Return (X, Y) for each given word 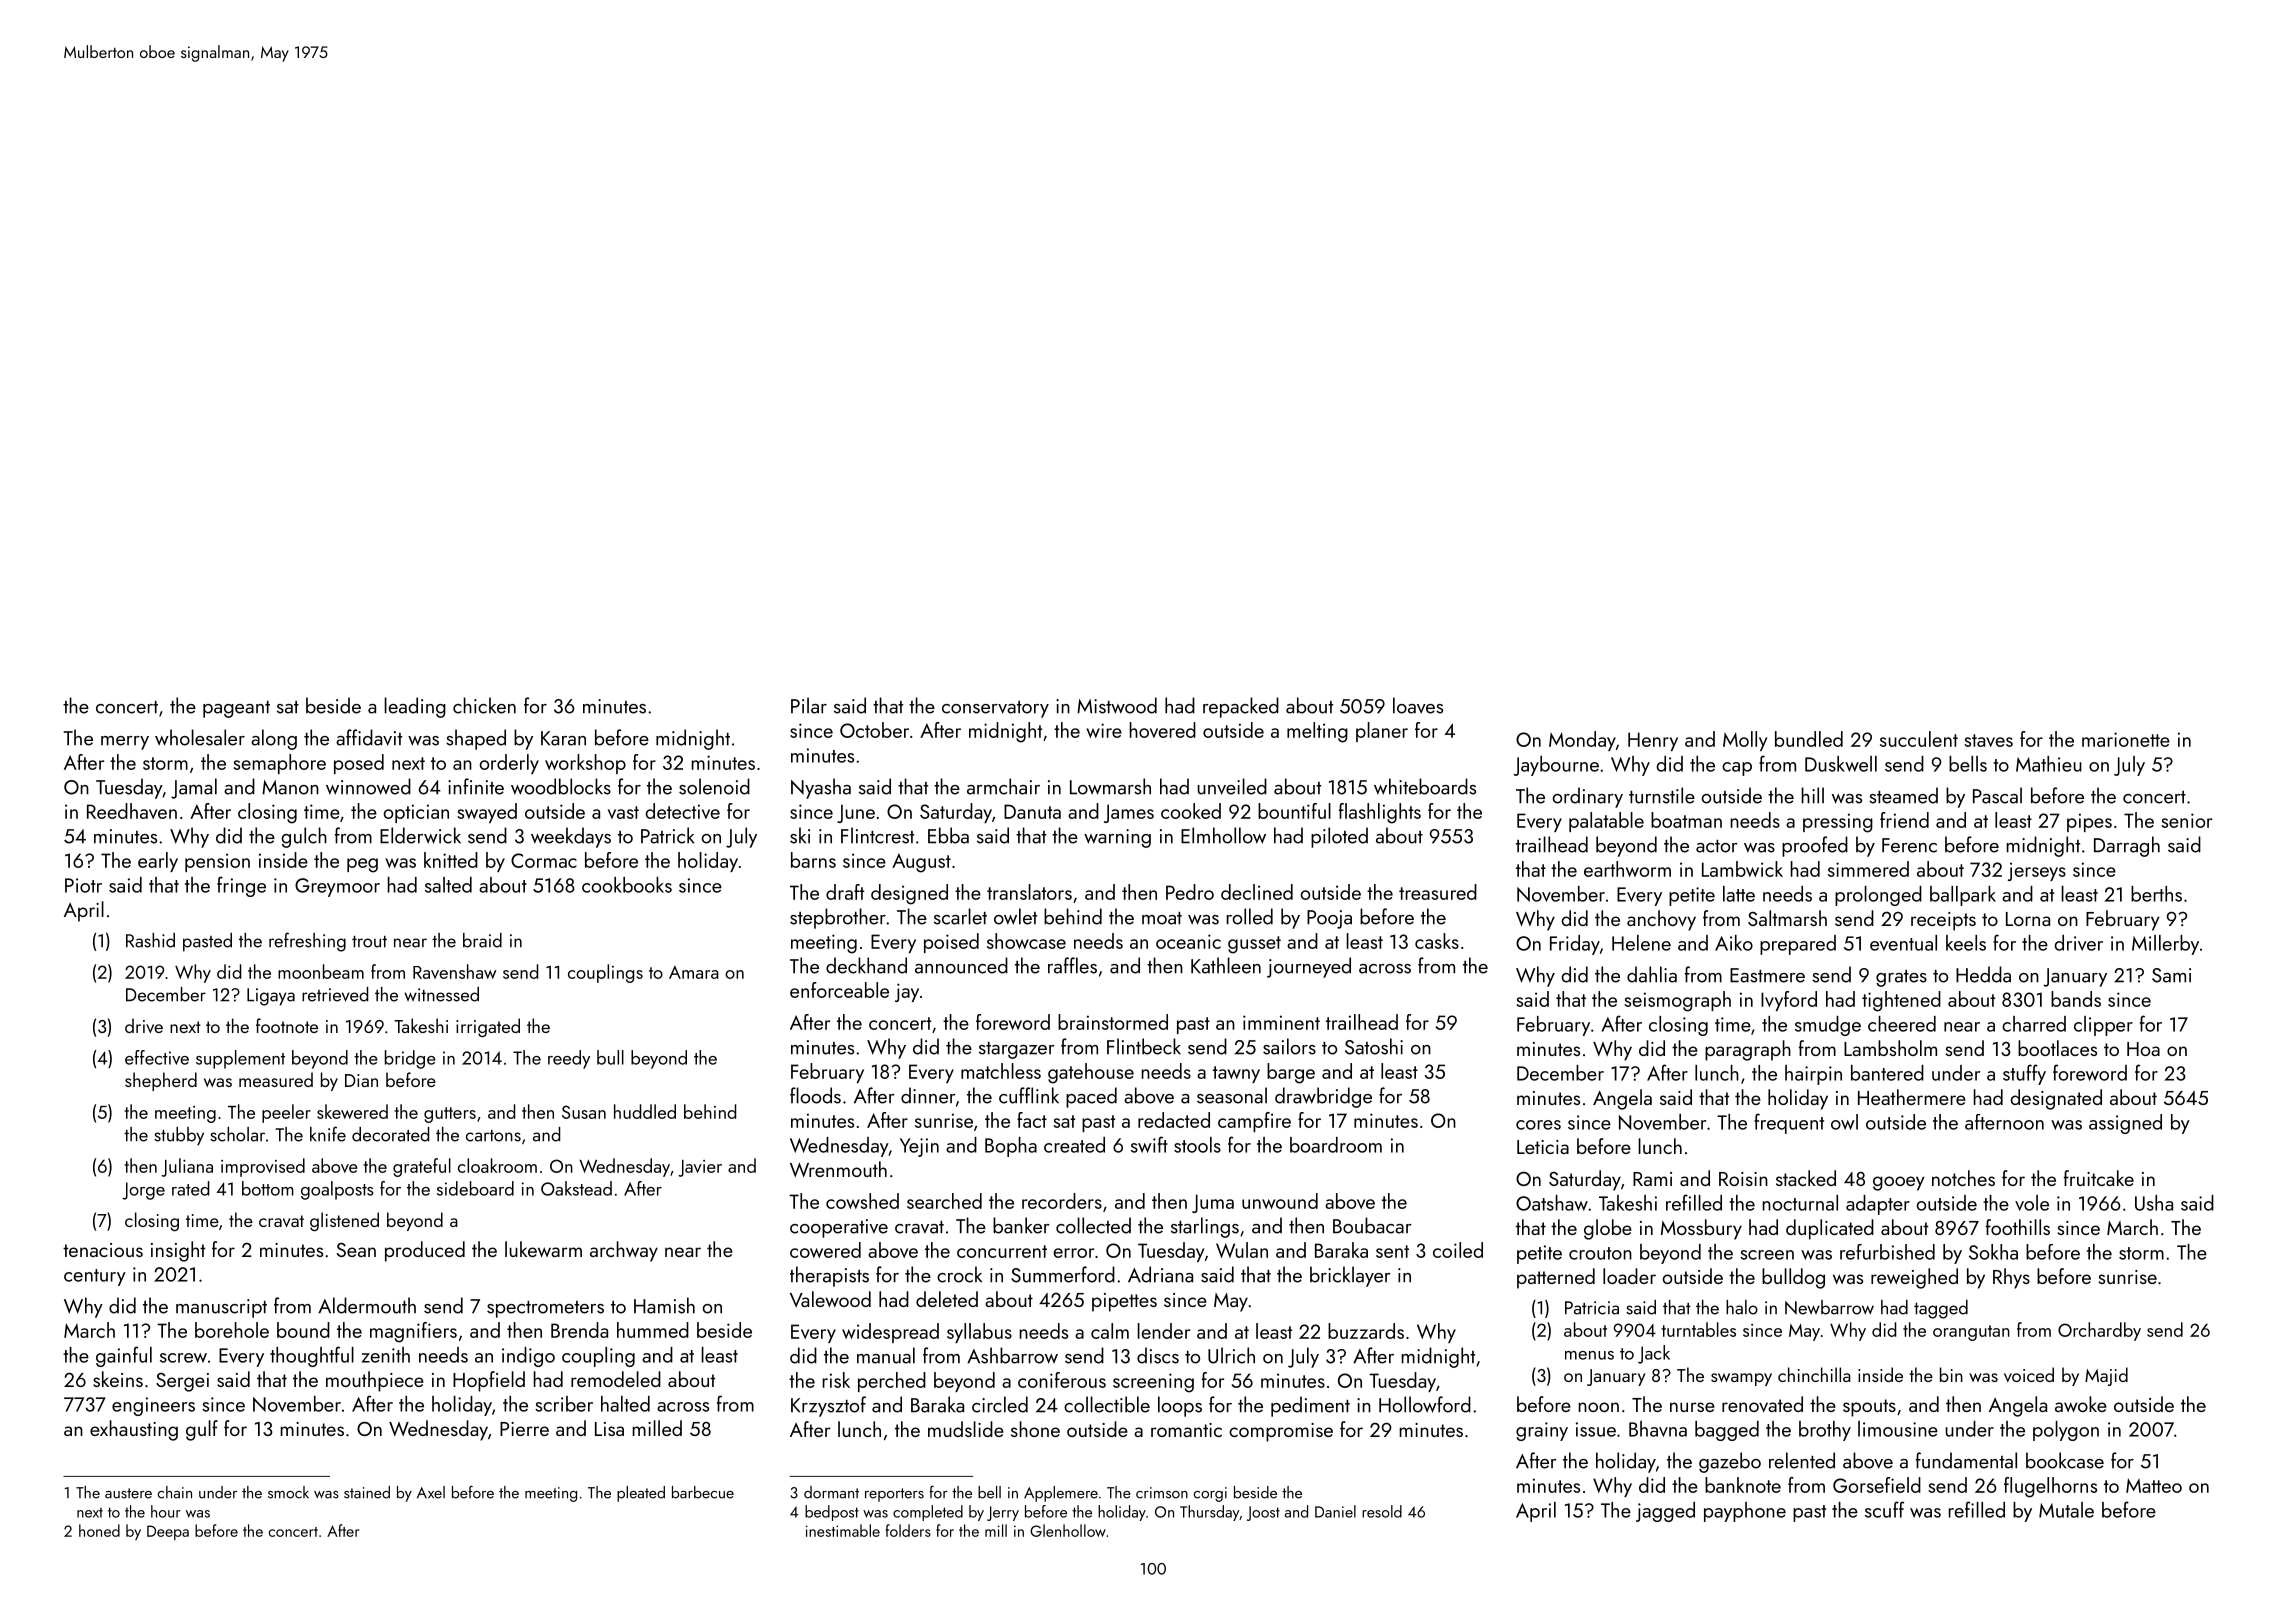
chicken (484, 705)
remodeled (616, 1379)
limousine (1898, 1429)
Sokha (1993, 1252)
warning (1117, 838)
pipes (2089, 822)
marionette (2126, 739)
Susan (584, 1112)
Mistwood (1117, 705)
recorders (1062, 1201)
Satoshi (1374, 1046)
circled (1000, 1404)
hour (166, 1511)
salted (448, 885)
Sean (356, 1249)
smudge (1828, 1026)
